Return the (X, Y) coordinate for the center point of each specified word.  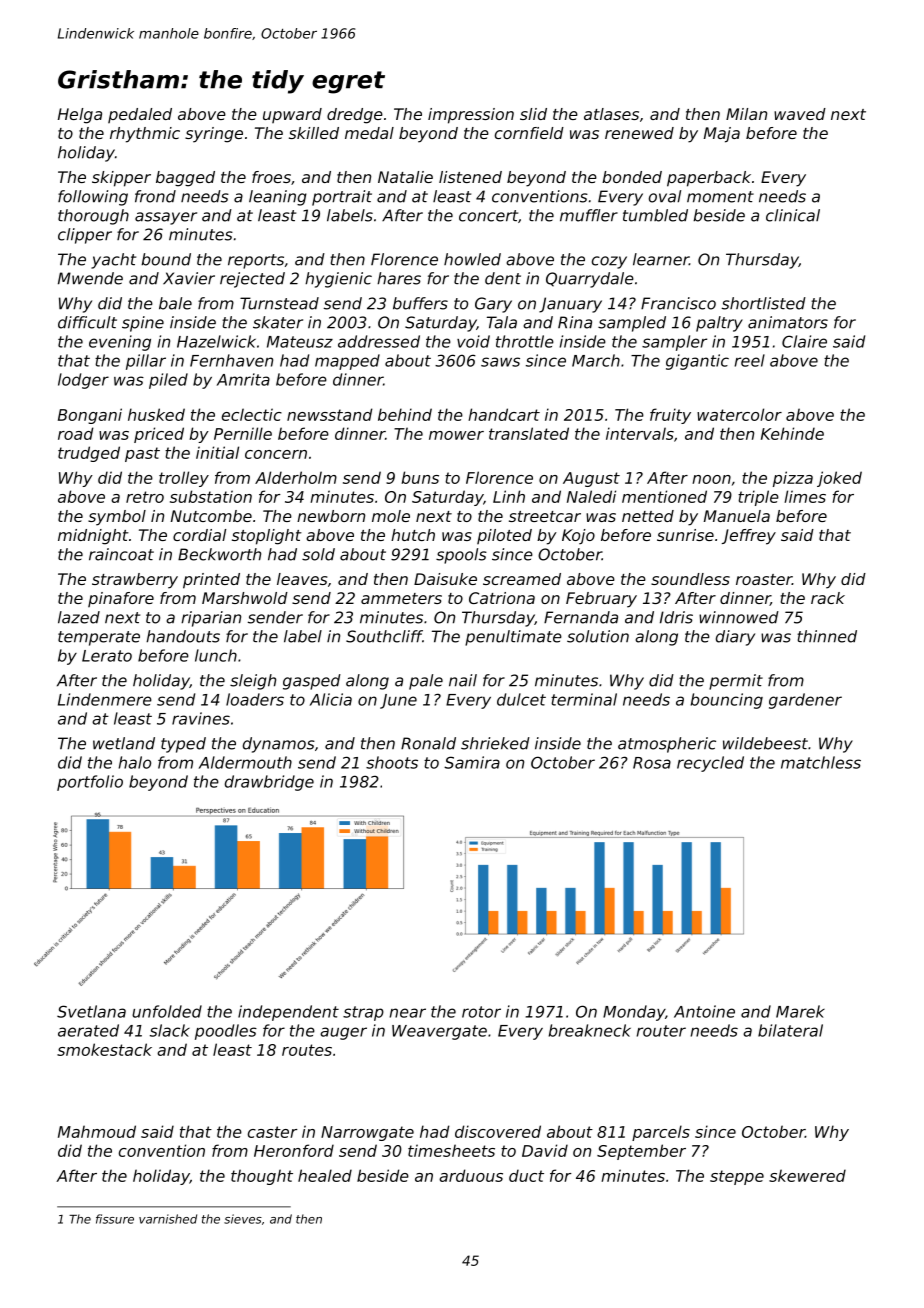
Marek (800, 1011)
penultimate (513, 638)
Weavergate (439, 1032)
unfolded (167, 1011)
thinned (827, 636)
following (93, 198)
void (473, 341)
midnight (93, 537)
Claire (804, 341)
